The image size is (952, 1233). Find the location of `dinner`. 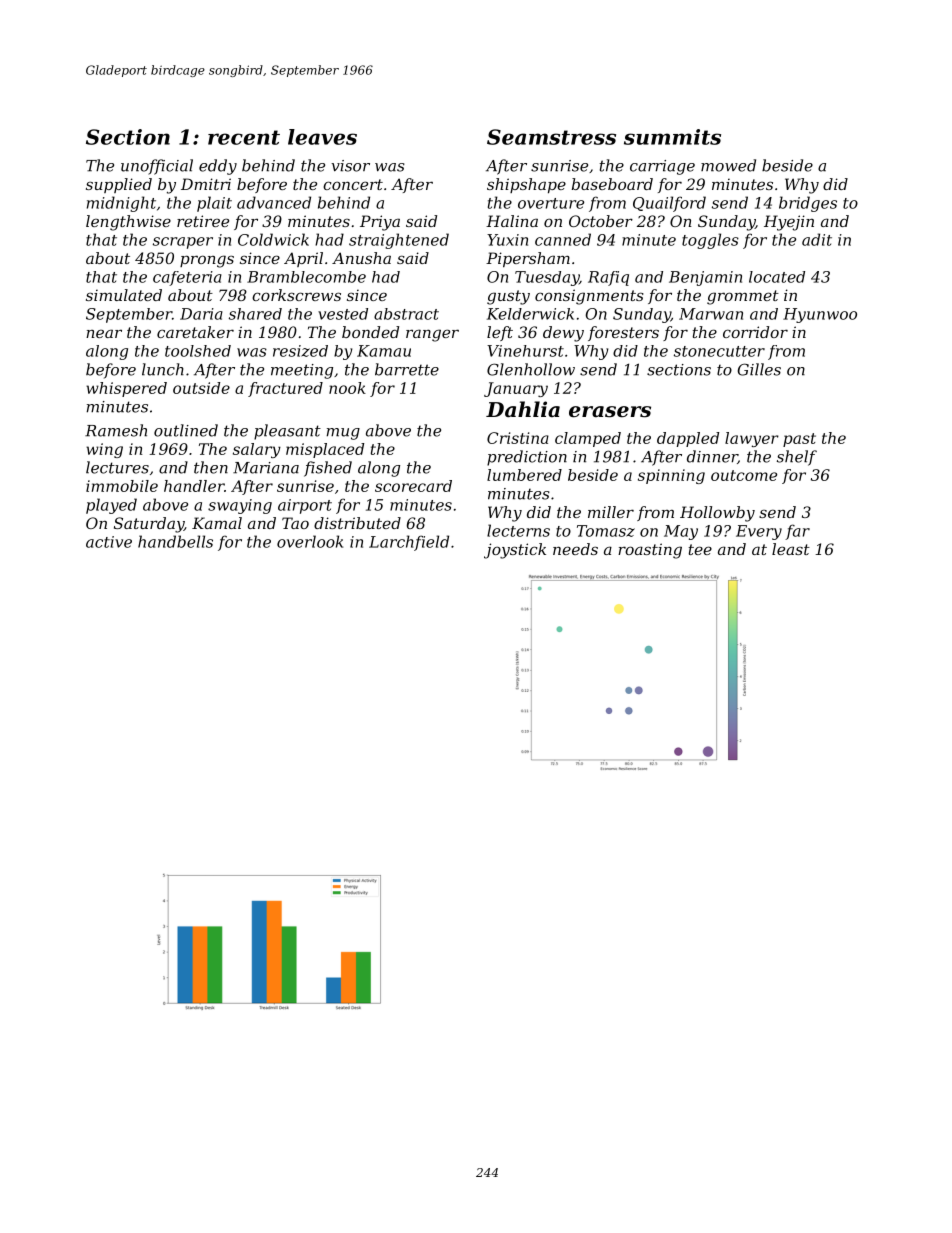

dinner is located at coordinates (712, 457).
